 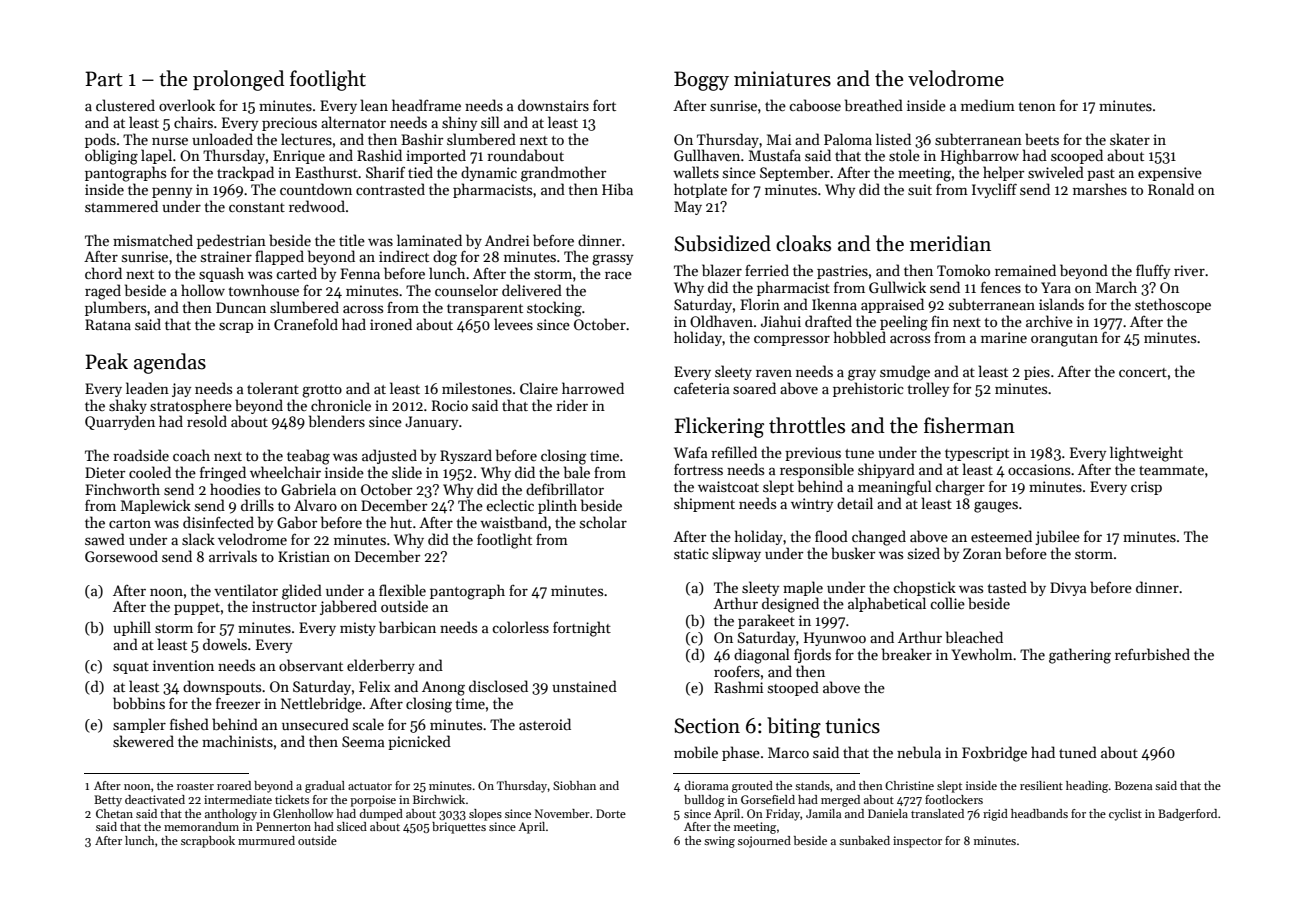 I want to click on Gullhaven, so click(x=707, y=155).
